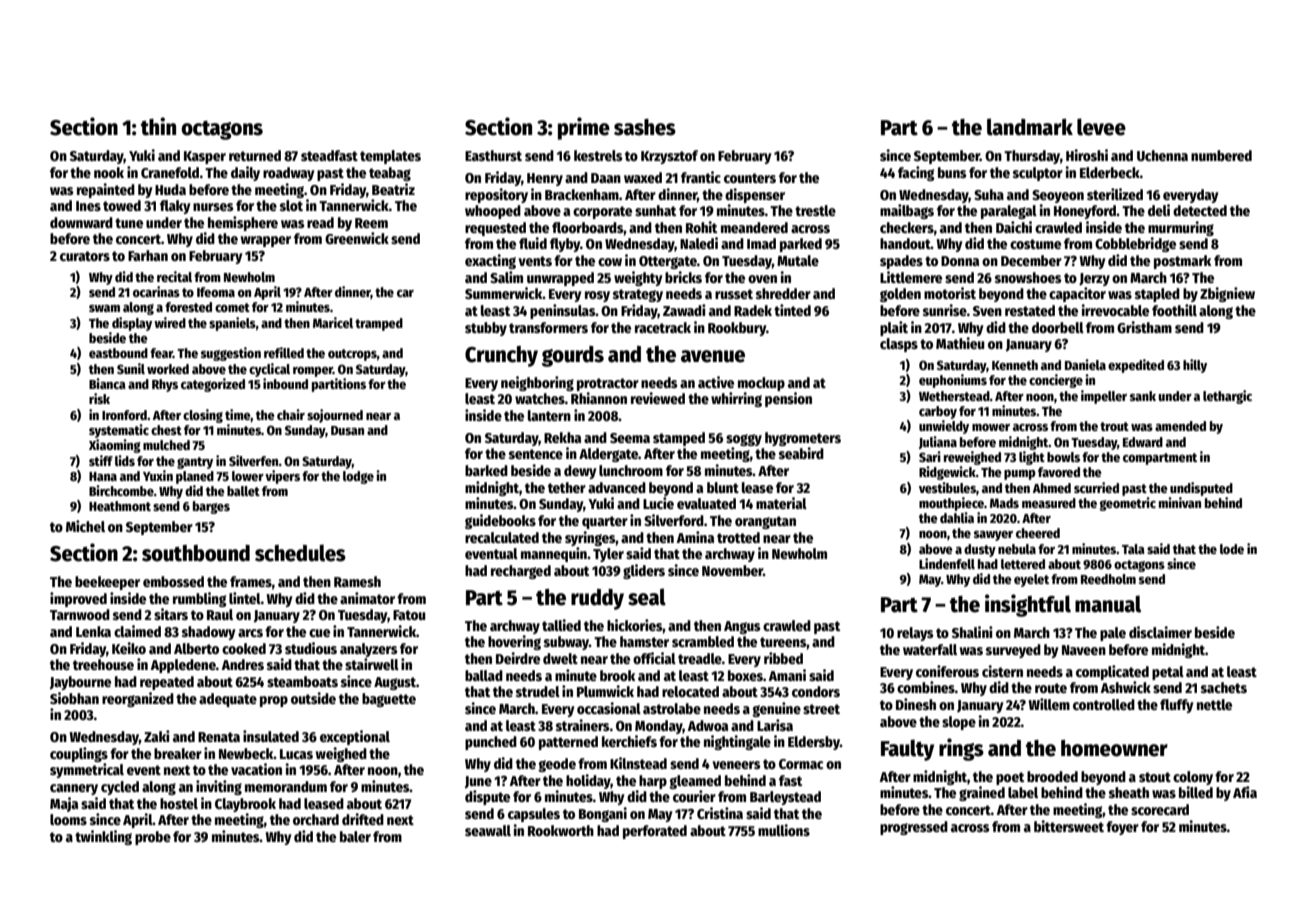  What do you see at coordinates (85, 526) in the screenshot?
I see `Michel` at bounding box center [85, 526].
